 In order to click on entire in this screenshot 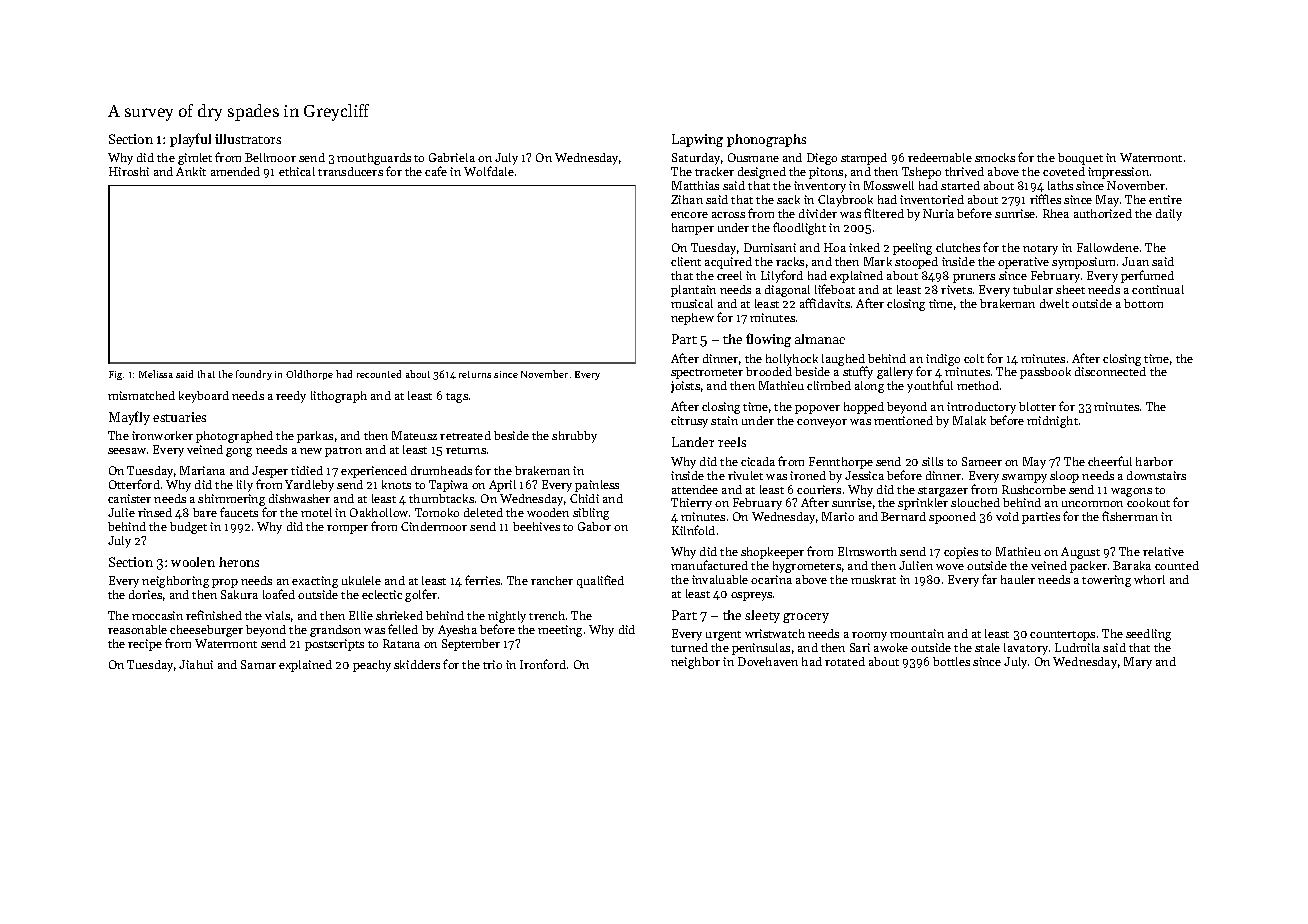, I will do `click(1165, 199)`.
